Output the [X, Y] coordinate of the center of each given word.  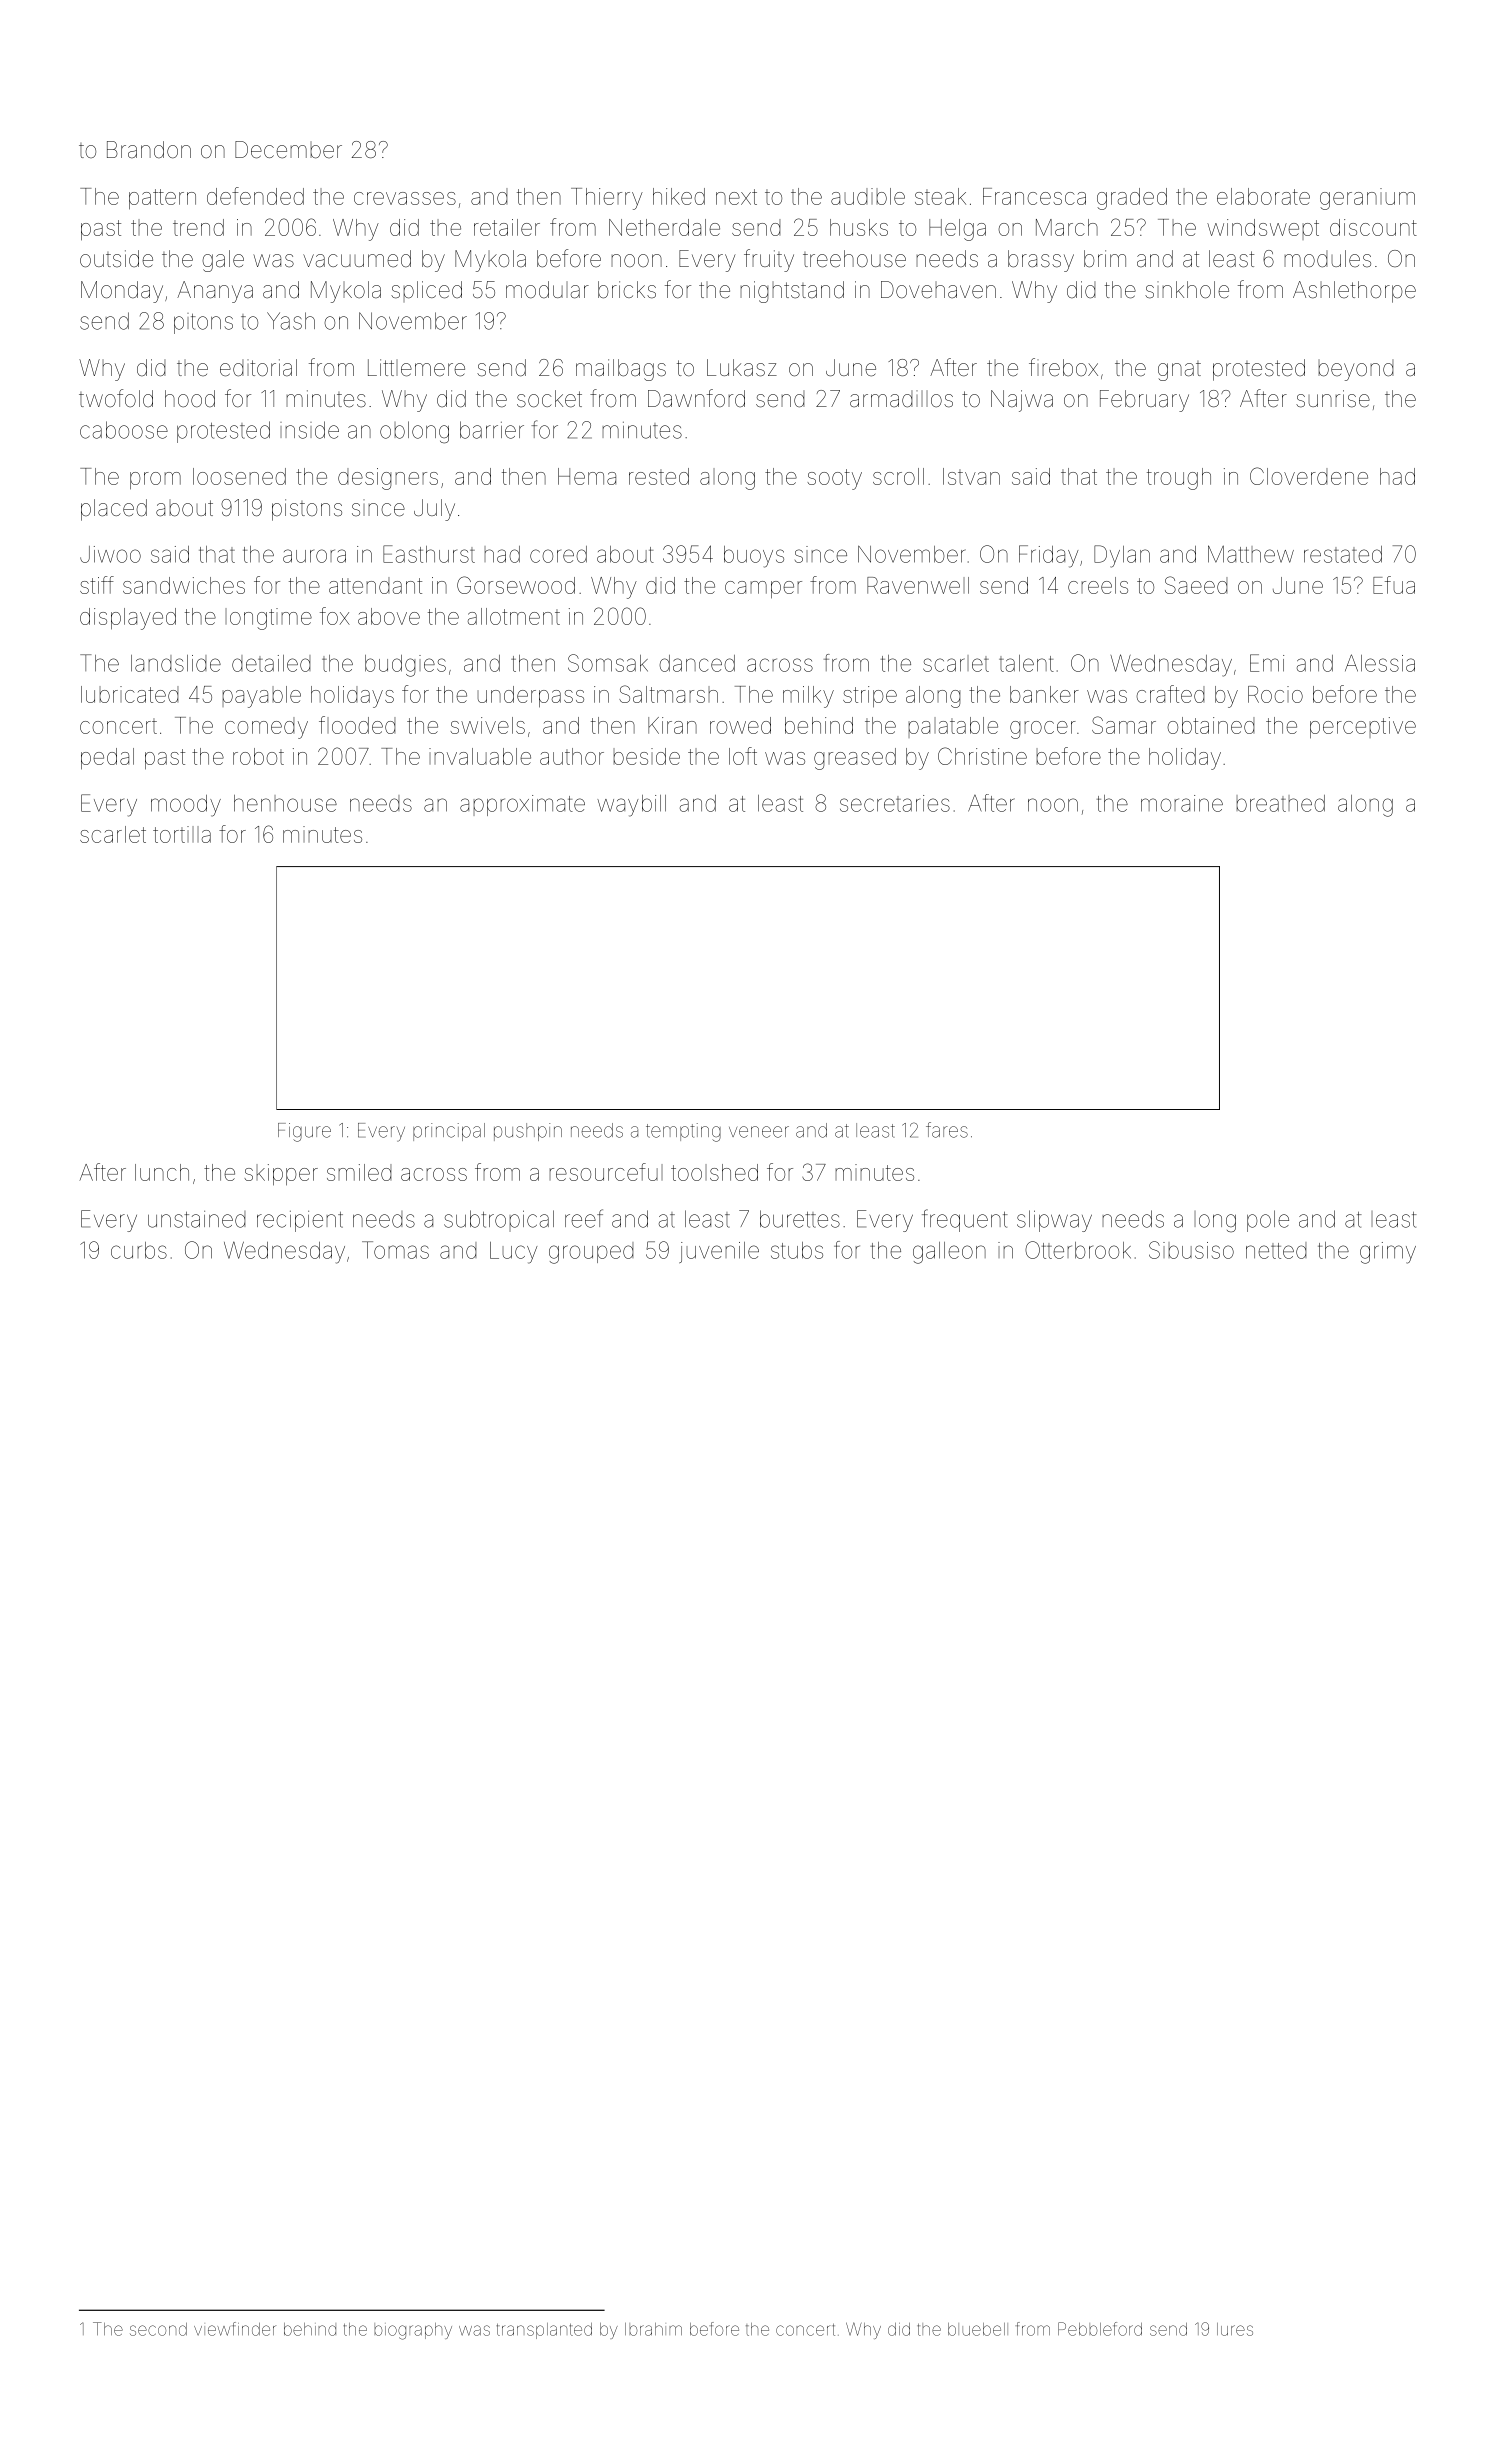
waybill [631, 806]
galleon [949, 1253]
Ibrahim [653, 2329]
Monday [122, 292]
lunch [162, 1172]
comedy [266, 728]
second [158, 2329]
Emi [1267, 663]
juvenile [719, 1252]
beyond [1356, 370]
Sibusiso [1191, 1250]
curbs [139, 1250]
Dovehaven [938, 290]
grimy [1388, 1253]
